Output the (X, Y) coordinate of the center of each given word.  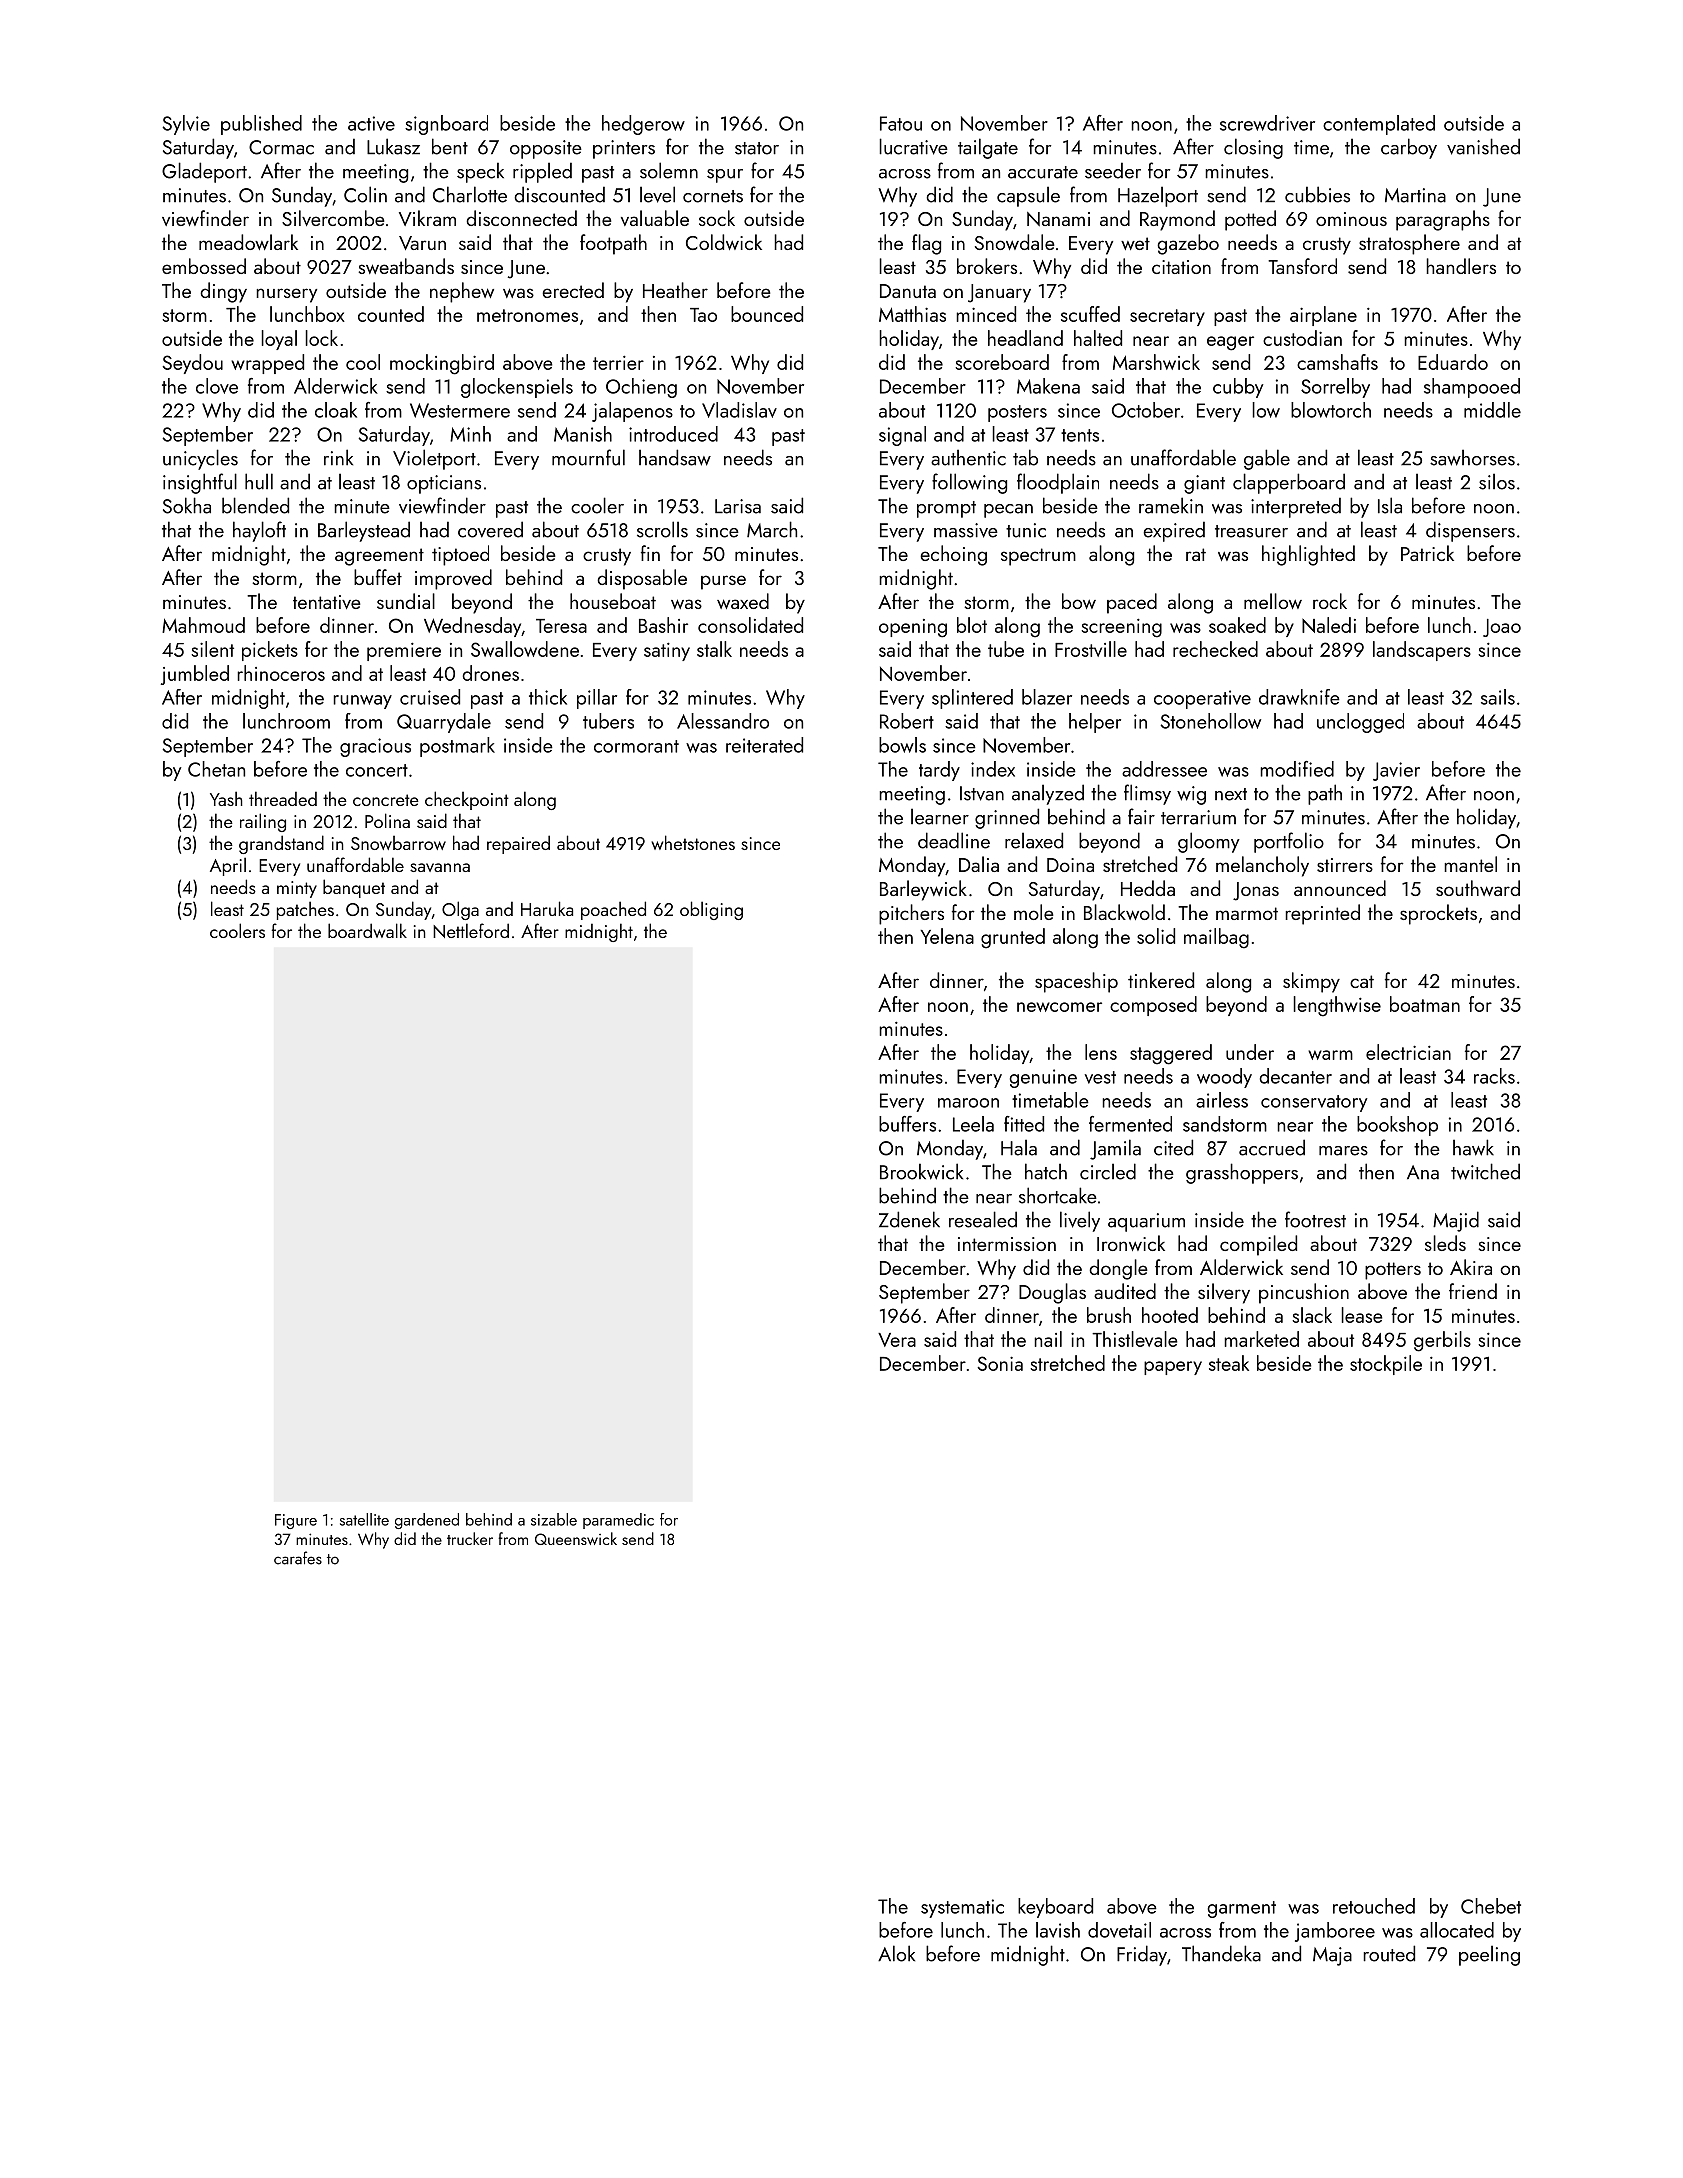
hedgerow (643, 125)
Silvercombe (333, 218)
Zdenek (909, 1219)
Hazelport (1158, 196)
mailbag (1216, 938)
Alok (896, 1953)
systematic (962, 1908)
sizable (554, 1519)
